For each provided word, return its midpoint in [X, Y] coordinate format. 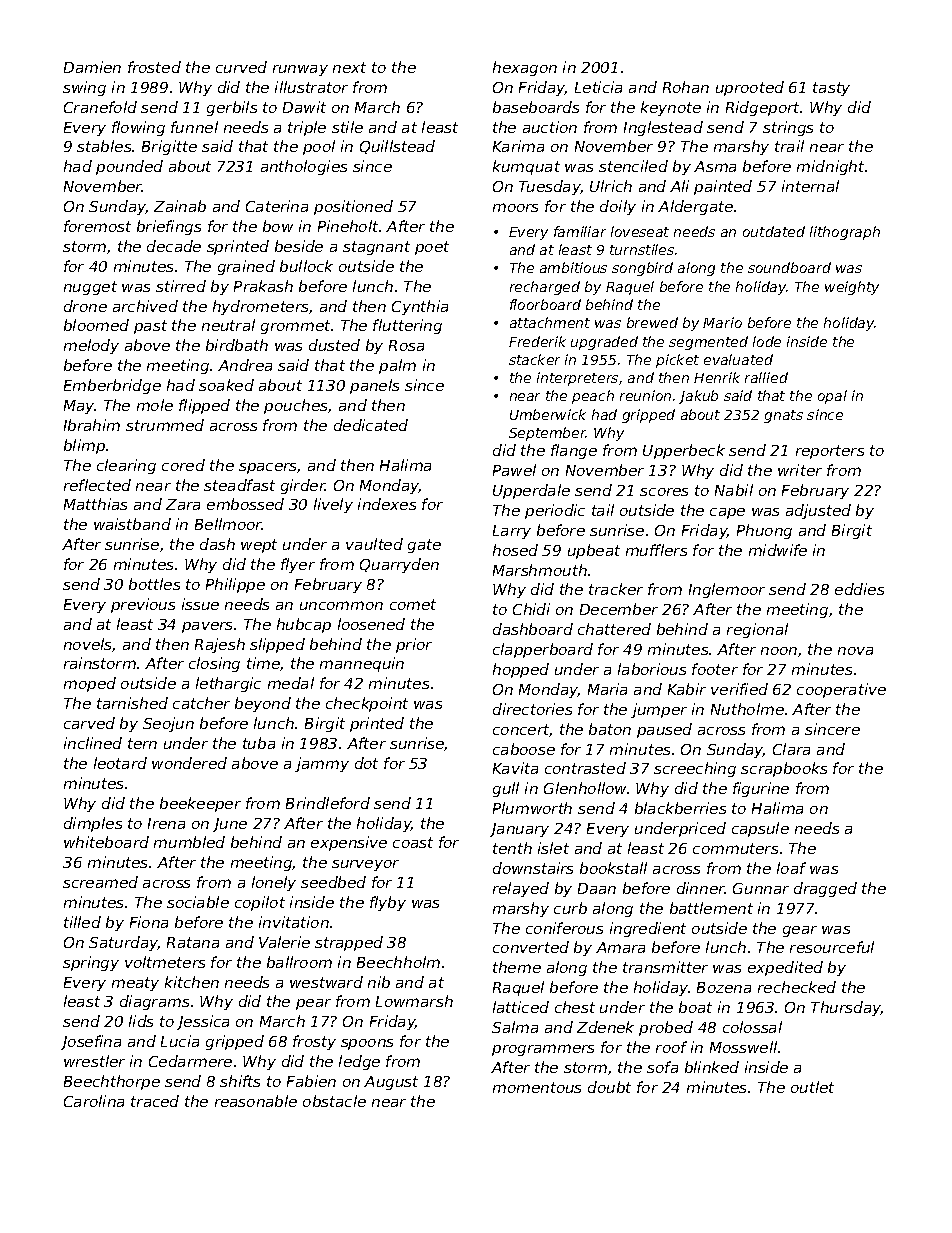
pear [313, 1004]
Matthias [95, 504]
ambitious [573, 267]
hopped [521, 670]
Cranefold [100, 107]
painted [723, 187]
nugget [90, 288]
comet [413, 604]
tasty [831, 89]
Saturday [123, 943]
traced [155, 1101]
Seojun [168, 724]
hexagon [525, 68]
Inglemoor [727, 590]
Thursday [846, 1008]
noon [779, 651]
